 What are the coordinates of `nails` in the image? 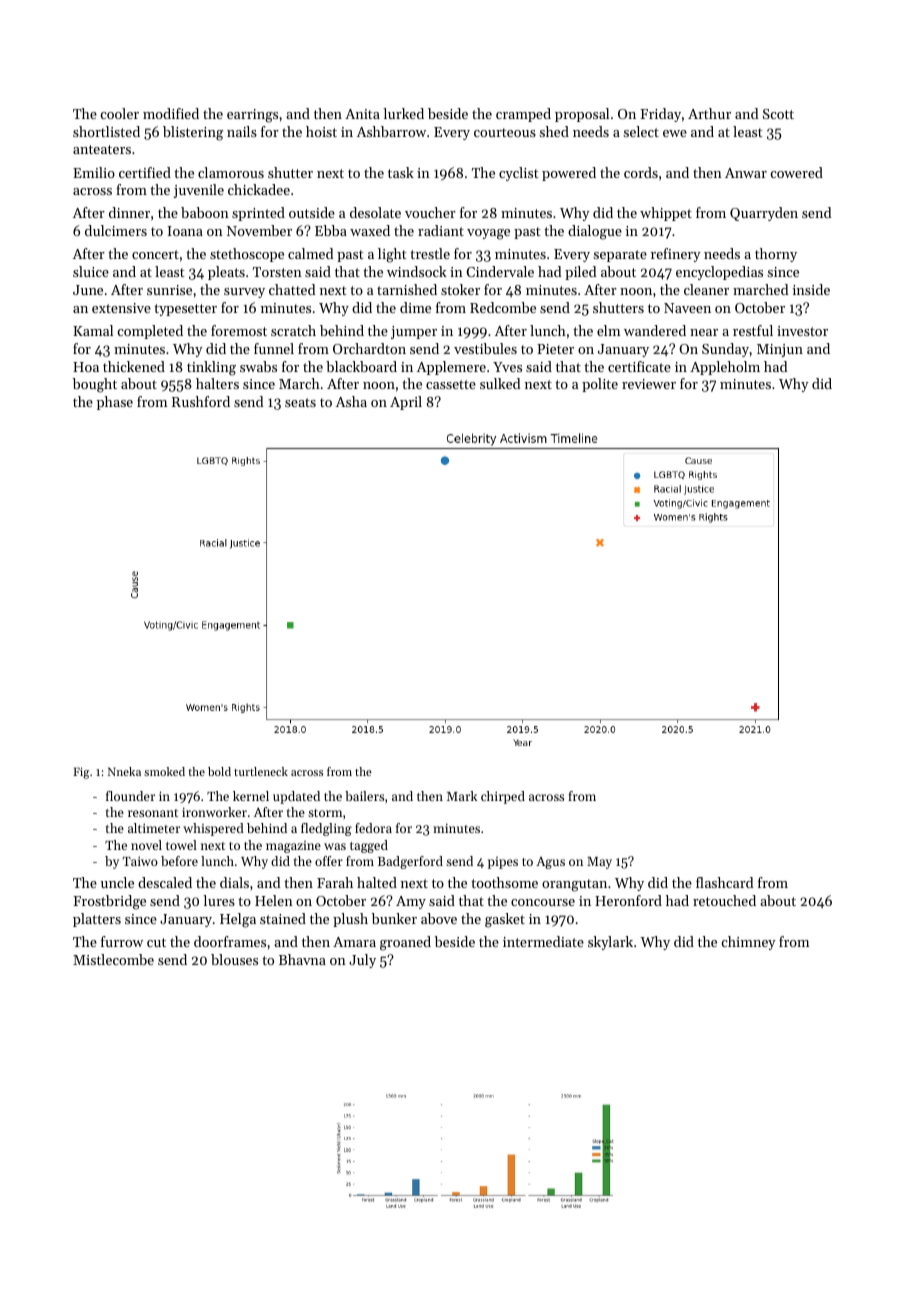 It's located at (242, 131).
